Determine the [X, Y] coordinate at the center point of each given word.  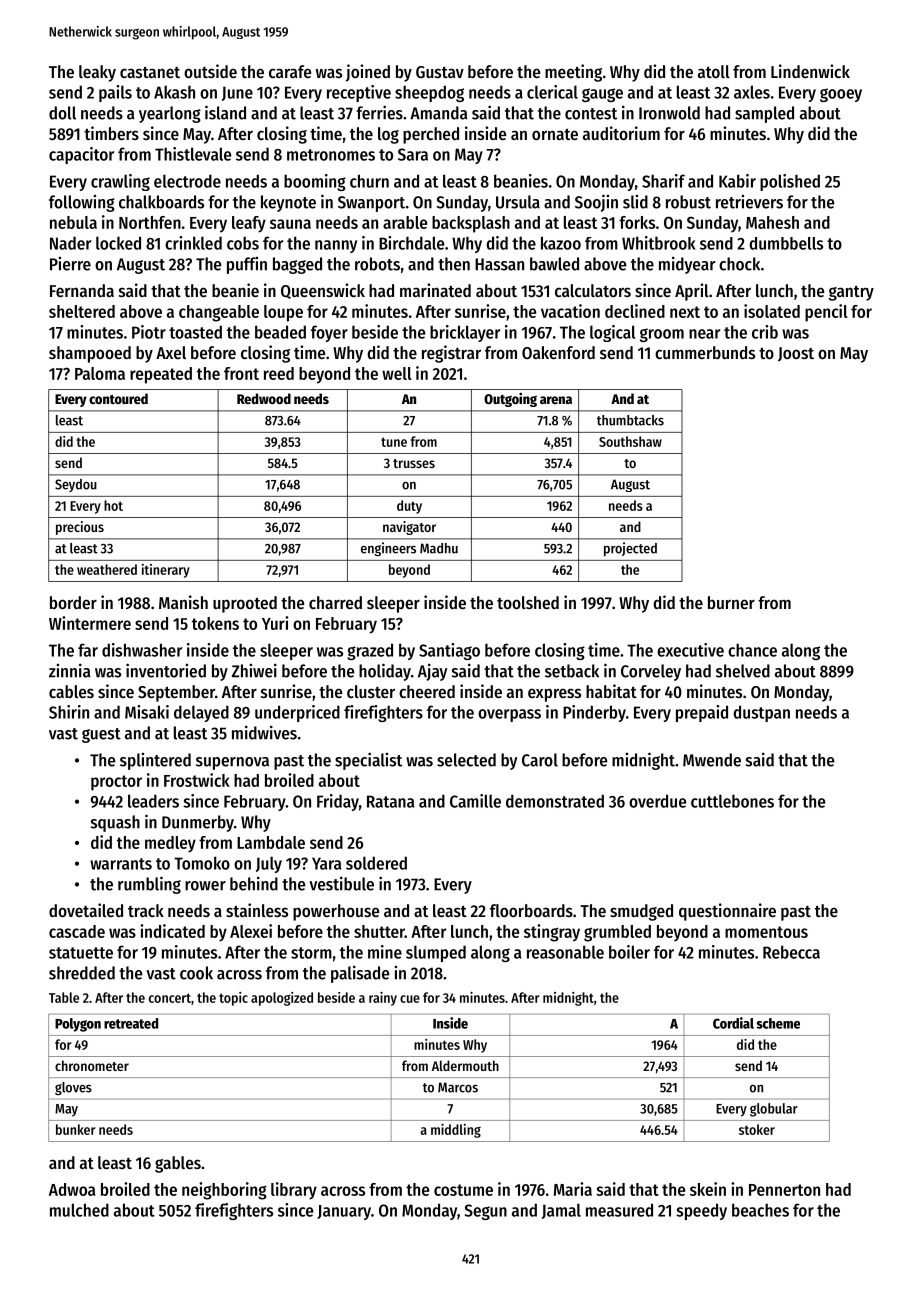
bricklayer [465, 333]
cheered [427, 691]
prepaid [702, 713]
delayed [201, 713]
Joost [796, 354]
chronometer [92, 1065]
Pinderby [594, 713]
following [82, 203]
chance [752, 650]
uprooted [245, 604]
